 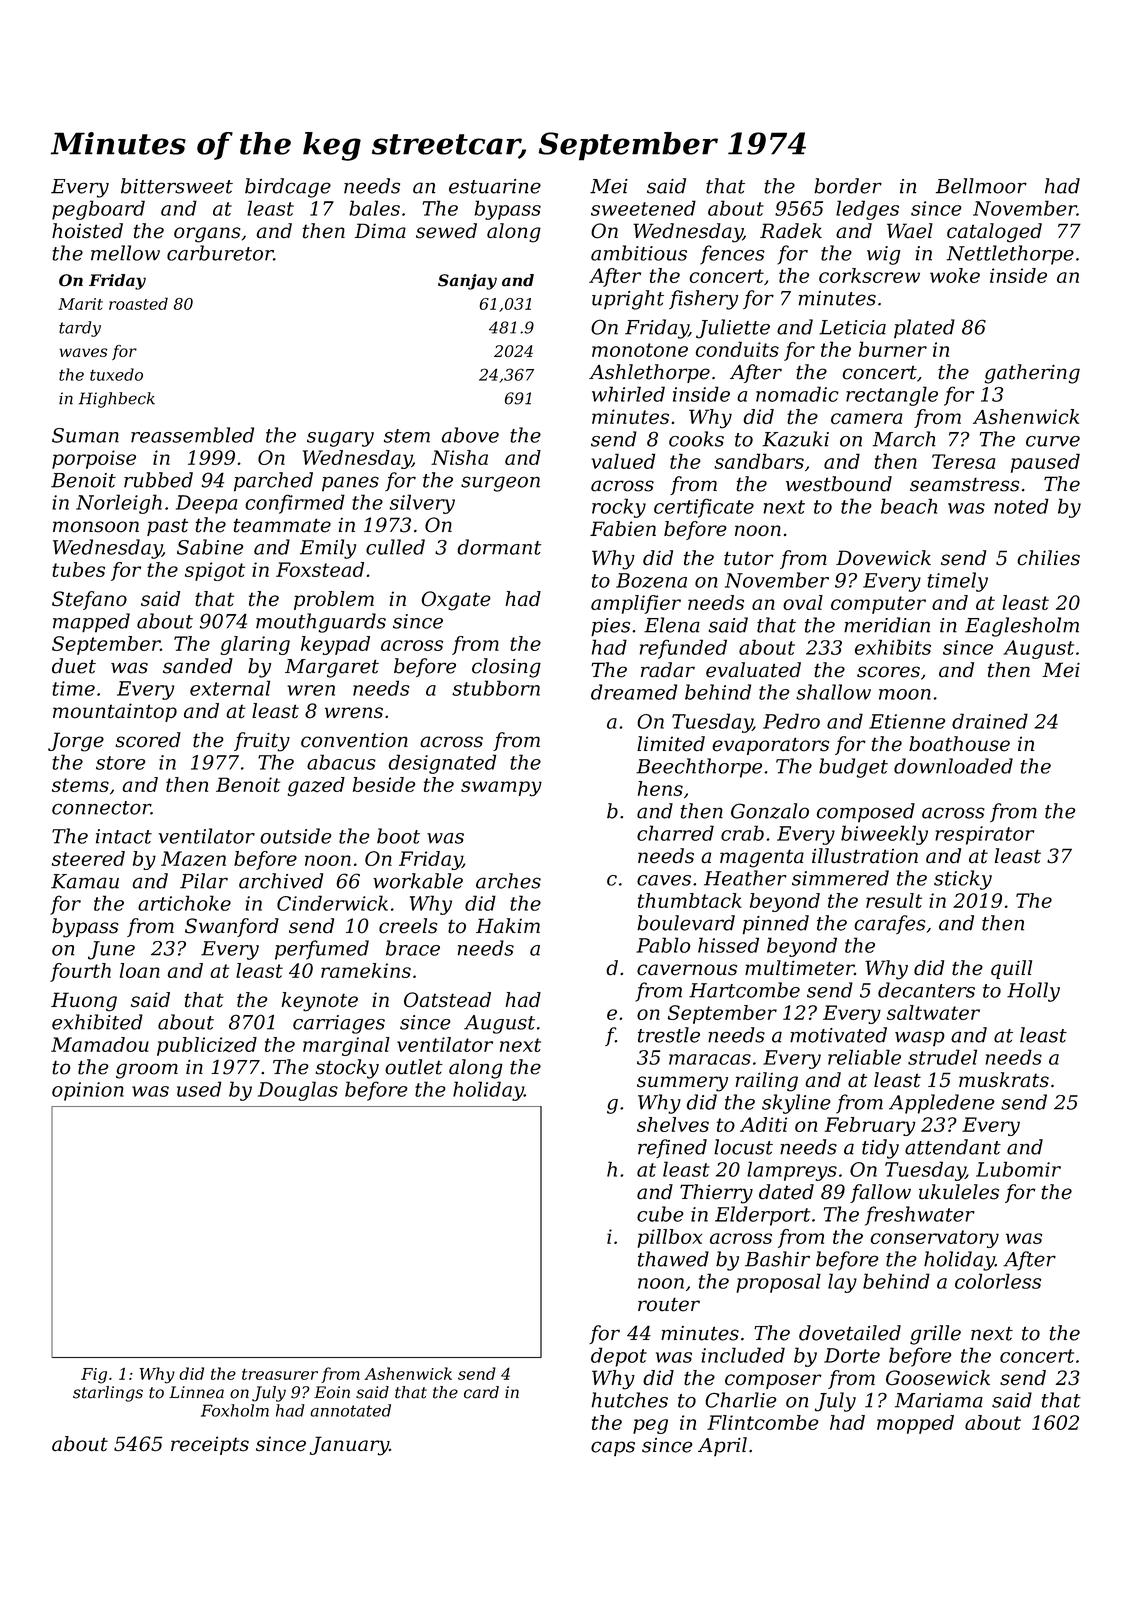 I want to click on nomadic, so click(x=797, y=394).
